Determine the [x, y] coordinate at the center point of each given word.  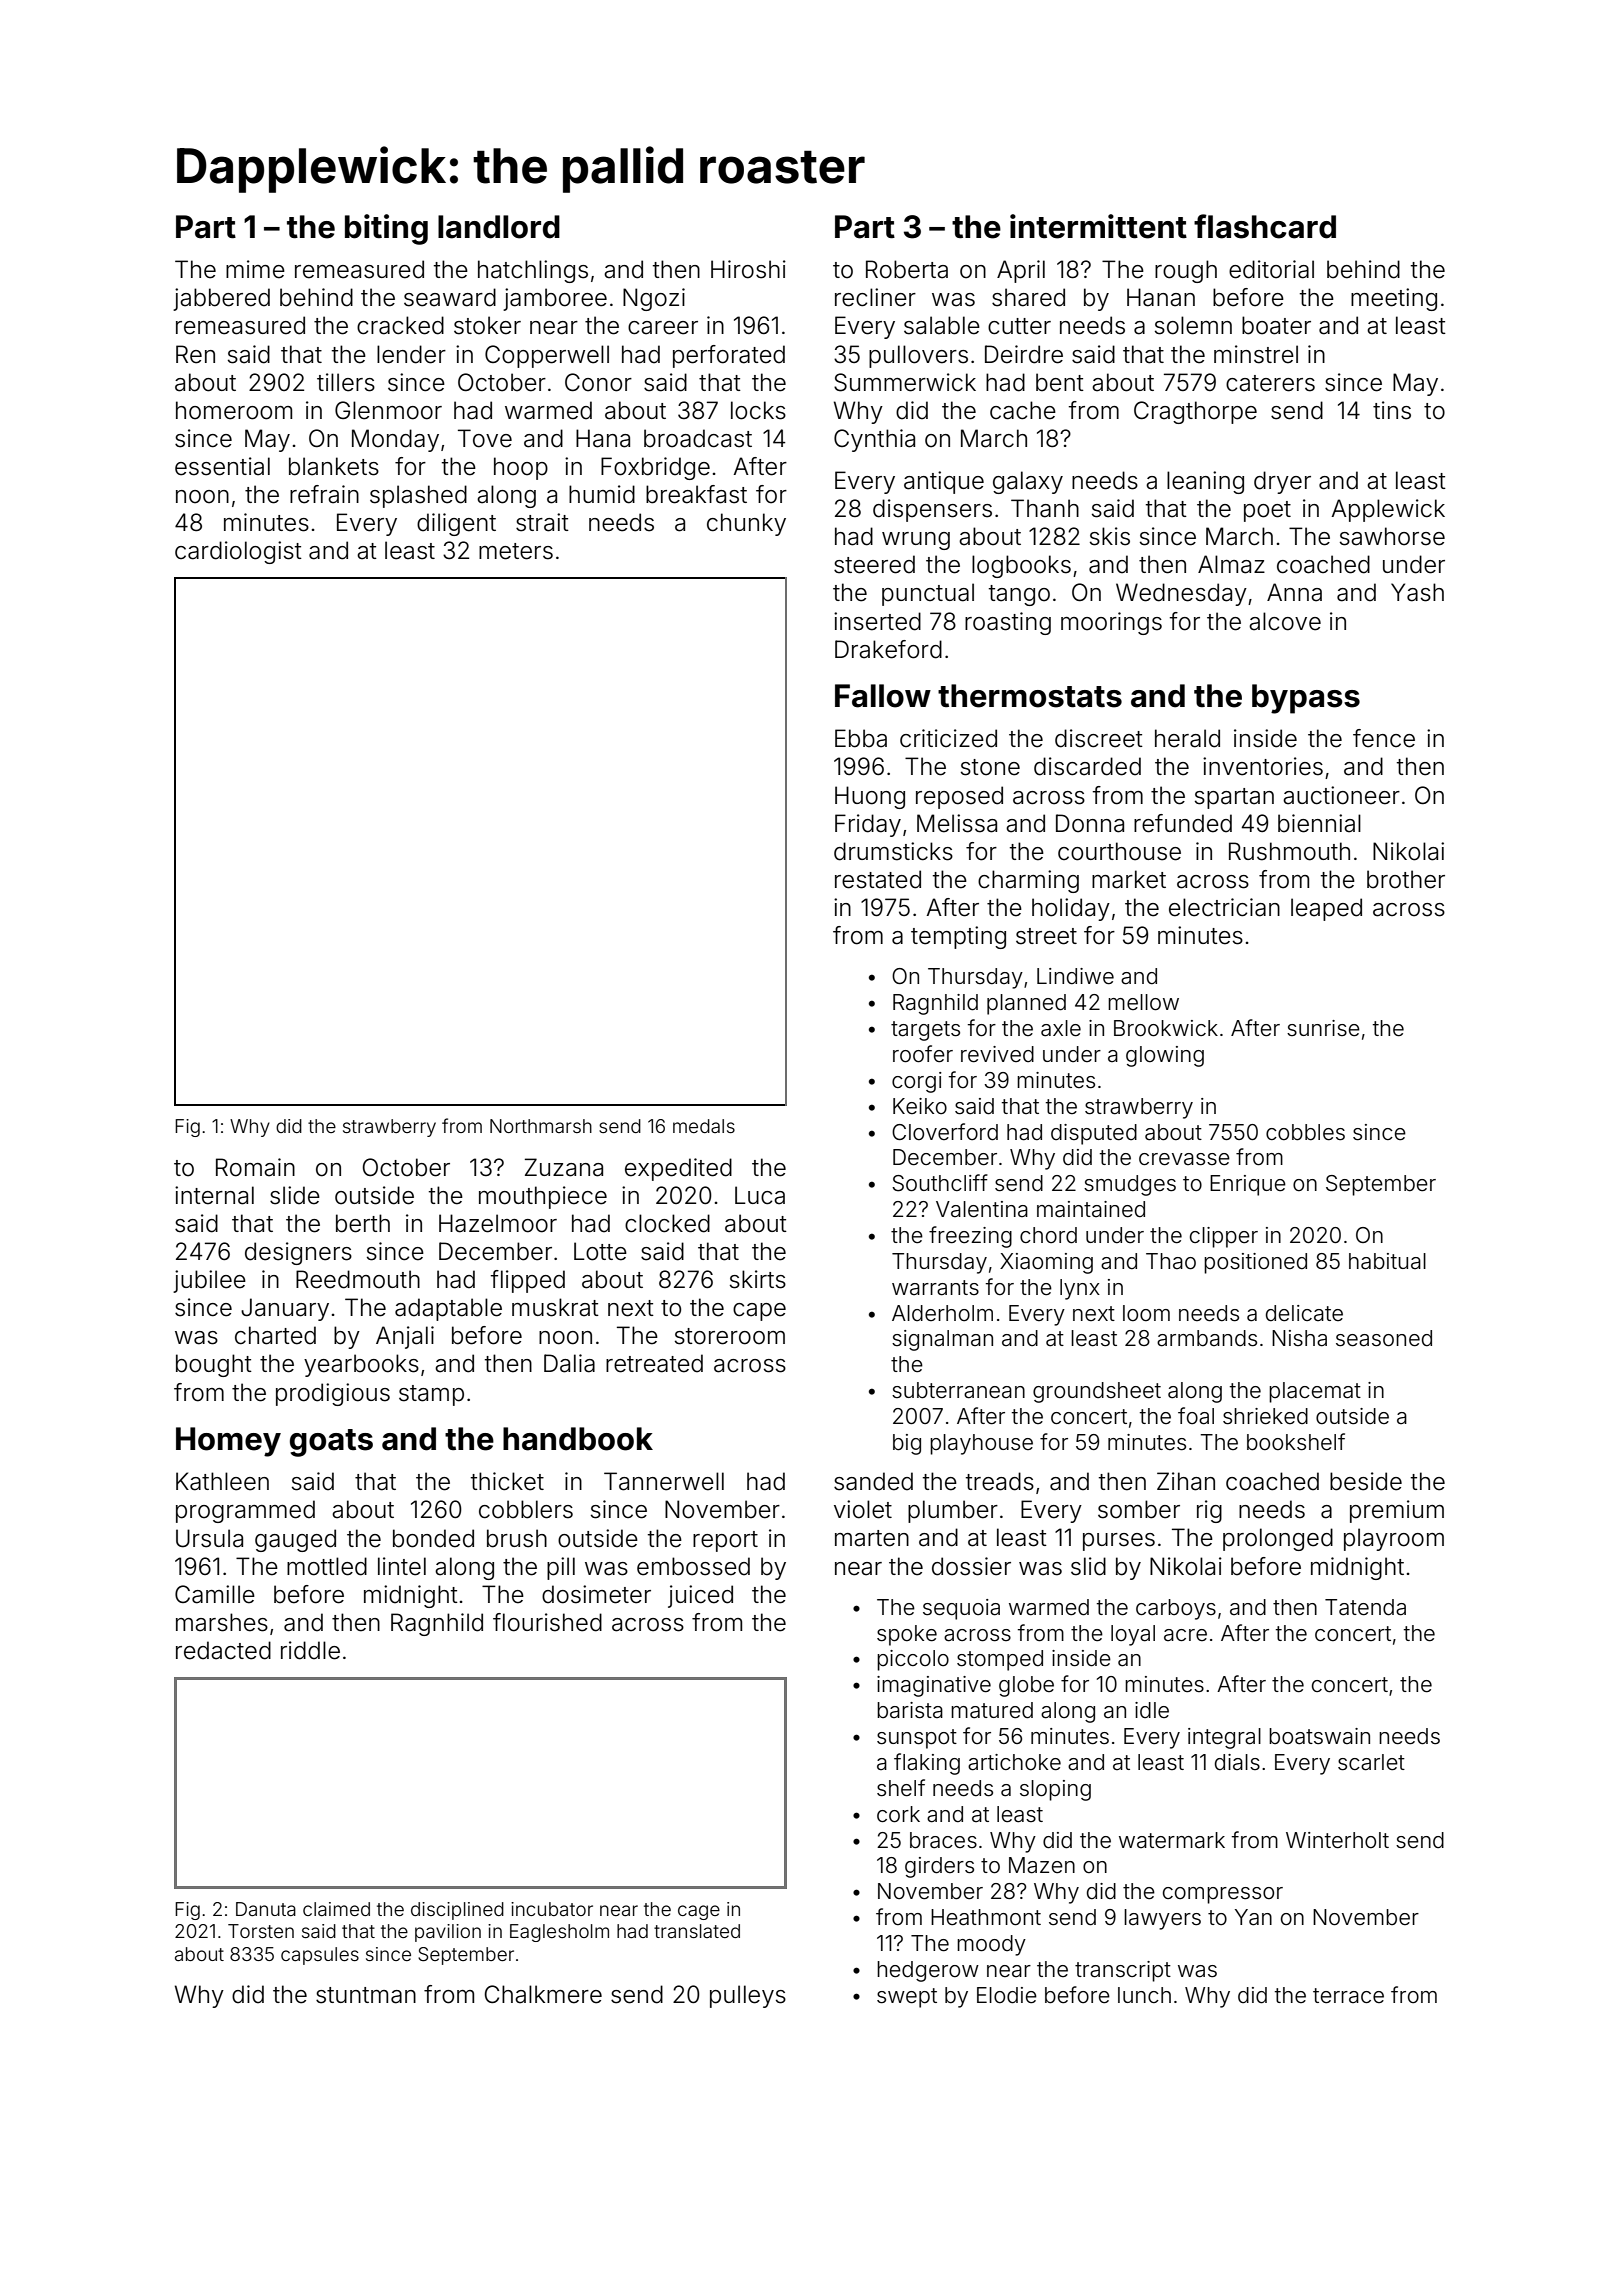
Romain [255, 1167]
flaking [927, 1764]
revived [997, 1054]
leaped [1326, 909]
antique [944, 482]
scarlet [1371, 1762]
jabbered [221, 299]
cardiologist [238, 552]
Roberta [907, 269]
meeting [1394, 299]
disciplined [457, 1911]
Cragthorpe [1195, 412]
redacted [223, 1650]
